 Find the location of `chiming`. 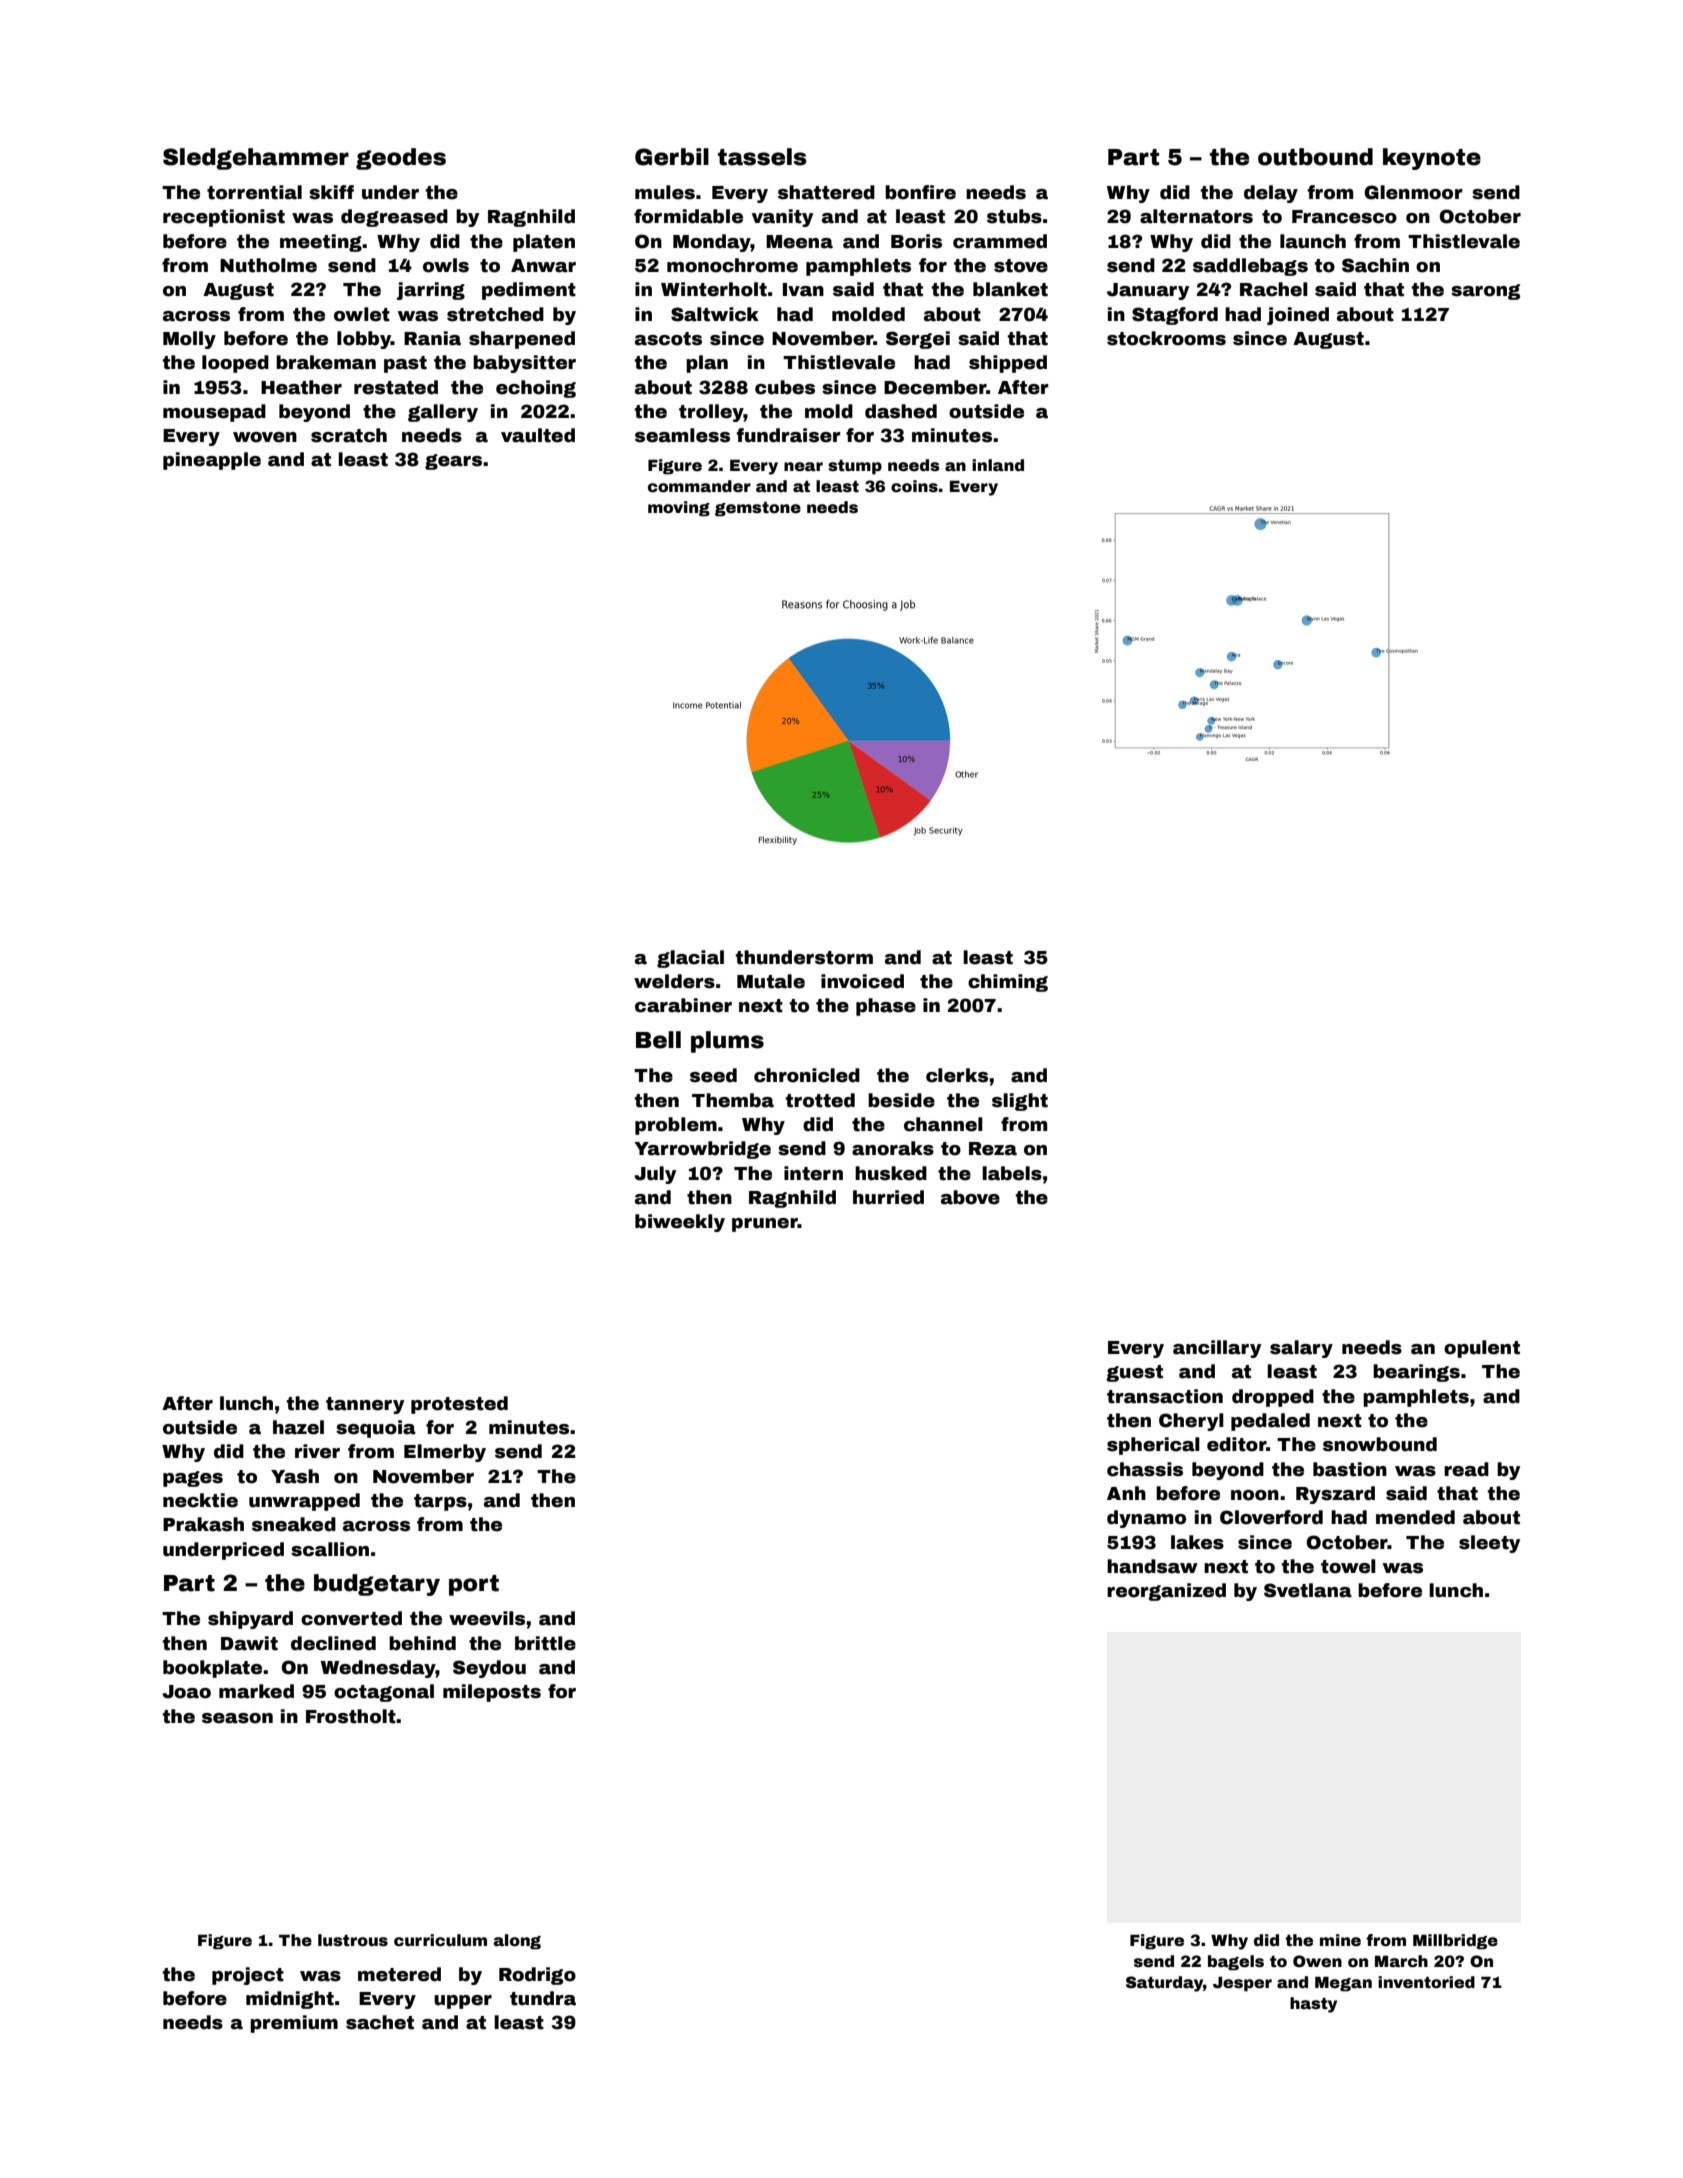

chiming is located at coordinates (1008, 983).
